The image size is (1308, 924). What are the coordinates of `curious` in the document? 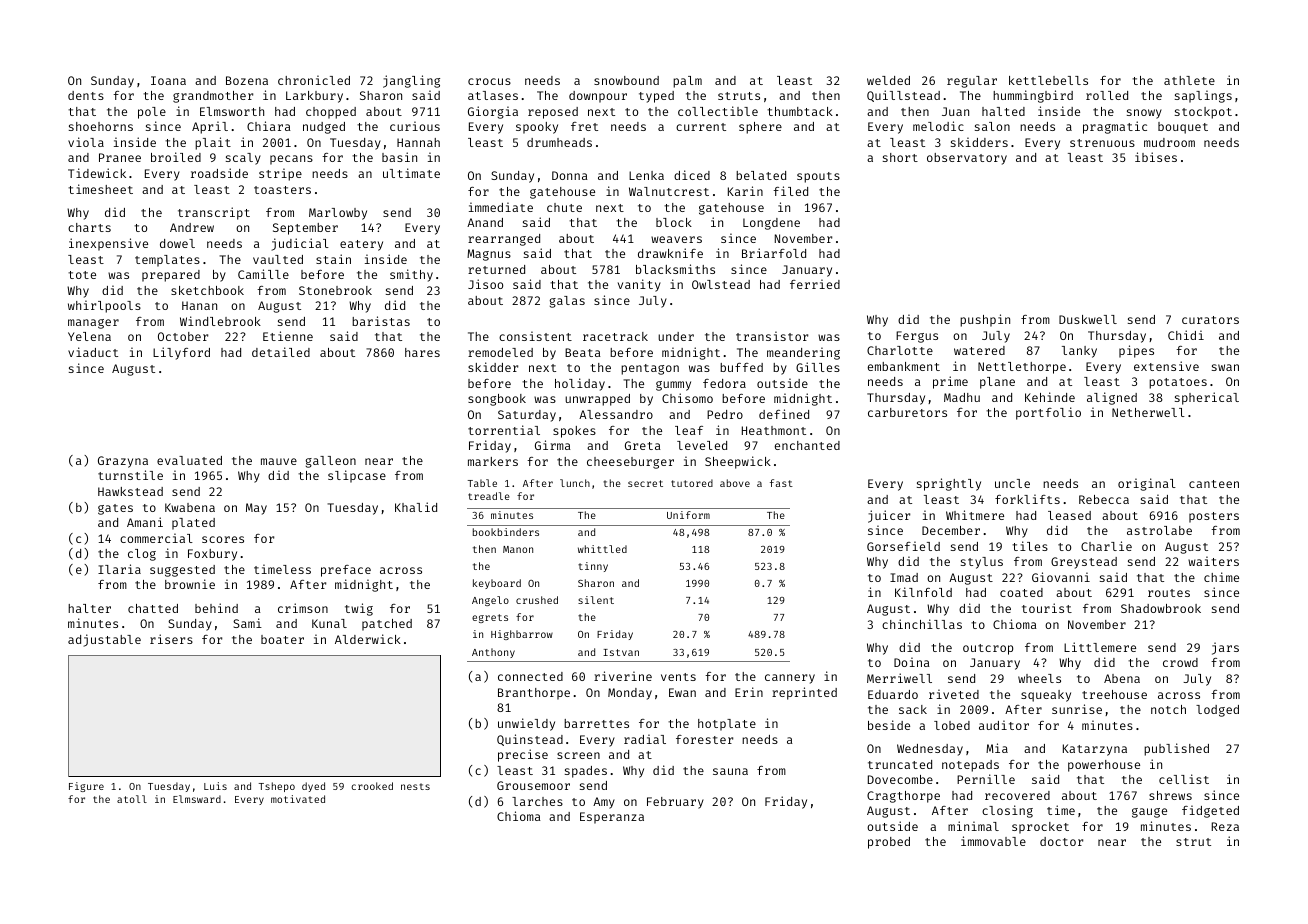 It's located at (415, 126).
